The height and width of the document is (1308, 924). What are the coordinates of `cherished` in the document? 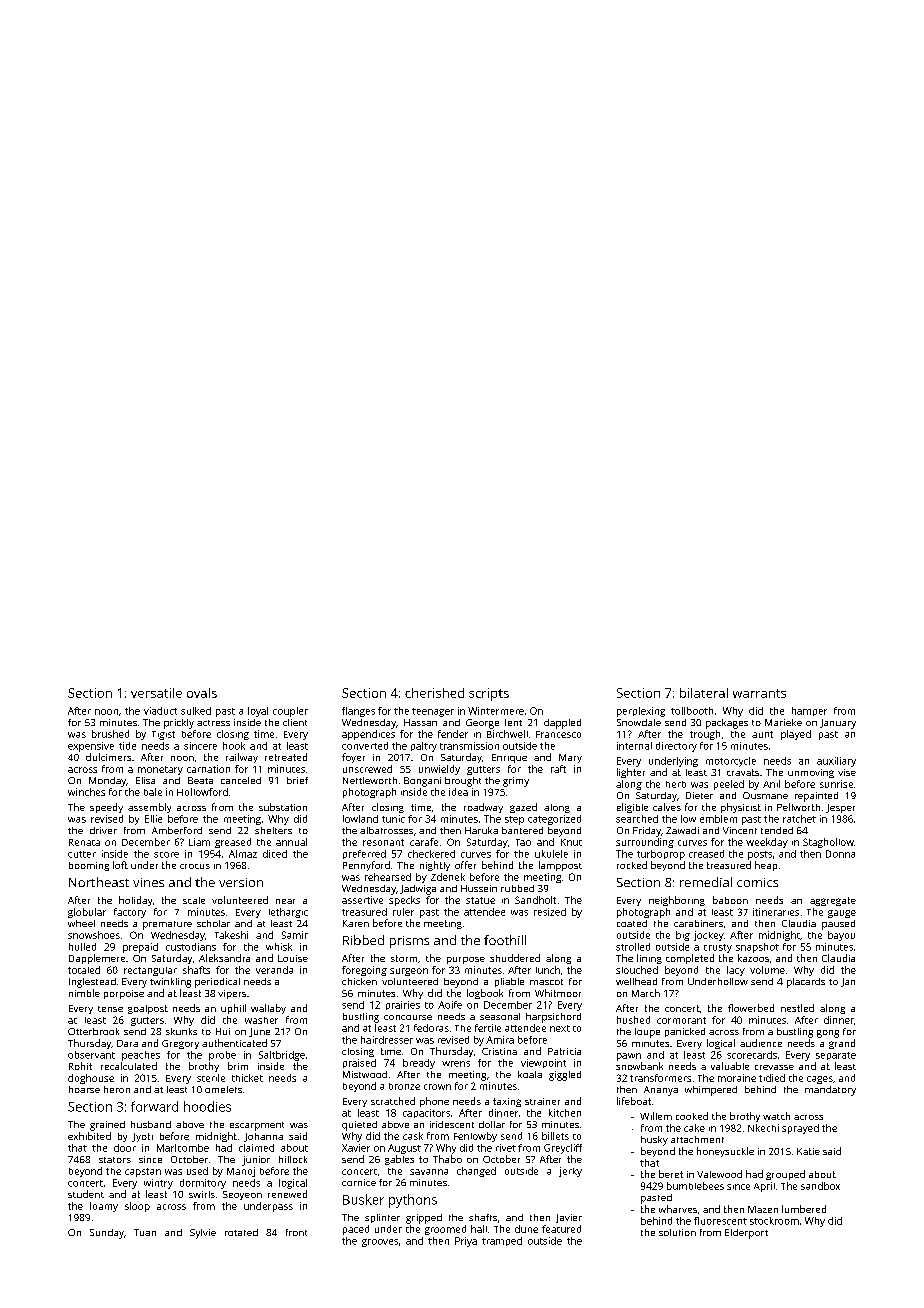 It's located at (434, 693).
